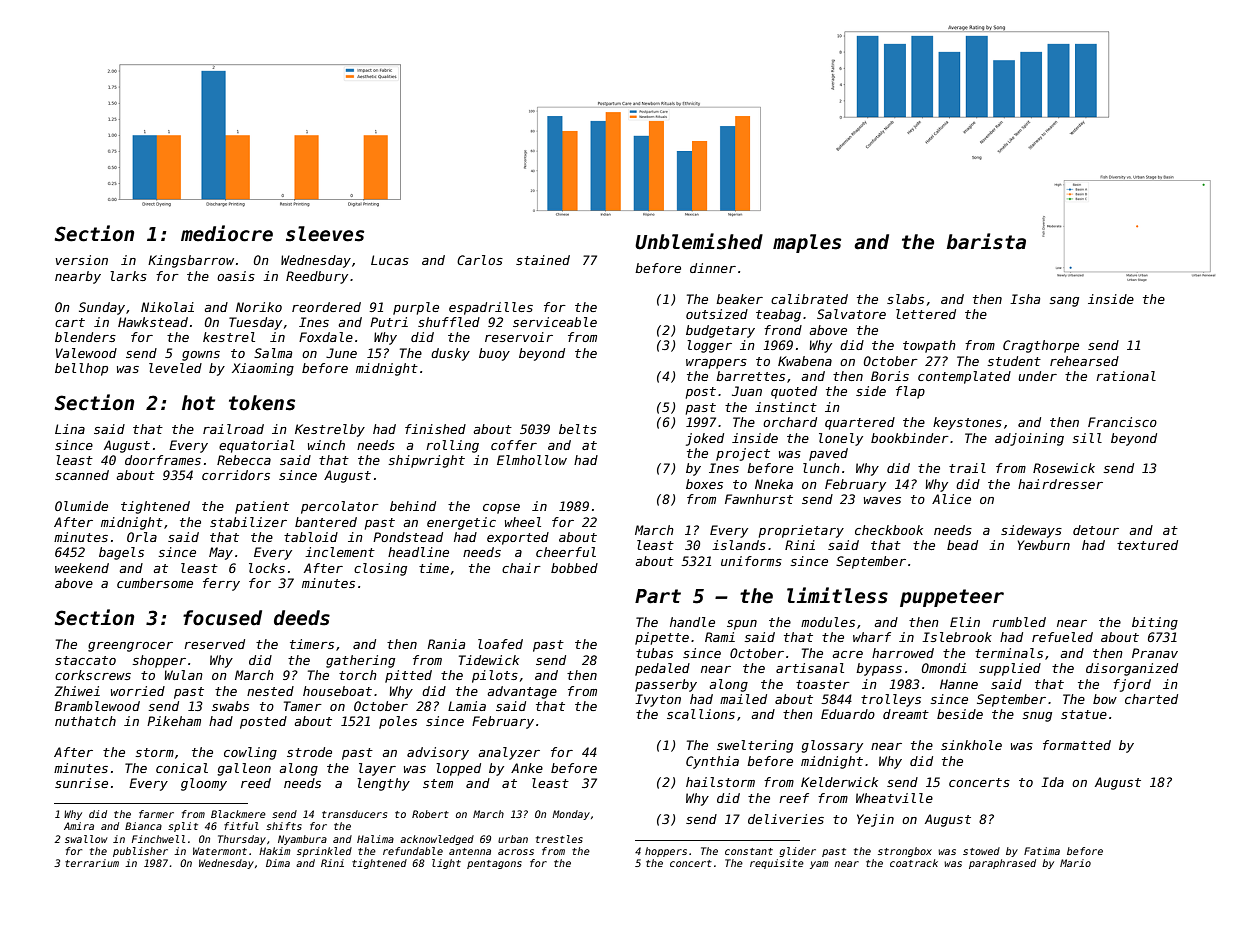 Image resolution: width=1233 pixels, height=952 pixels. Describe the element at coordinates (408, 676) in the image. I see `pitted` at that location.
